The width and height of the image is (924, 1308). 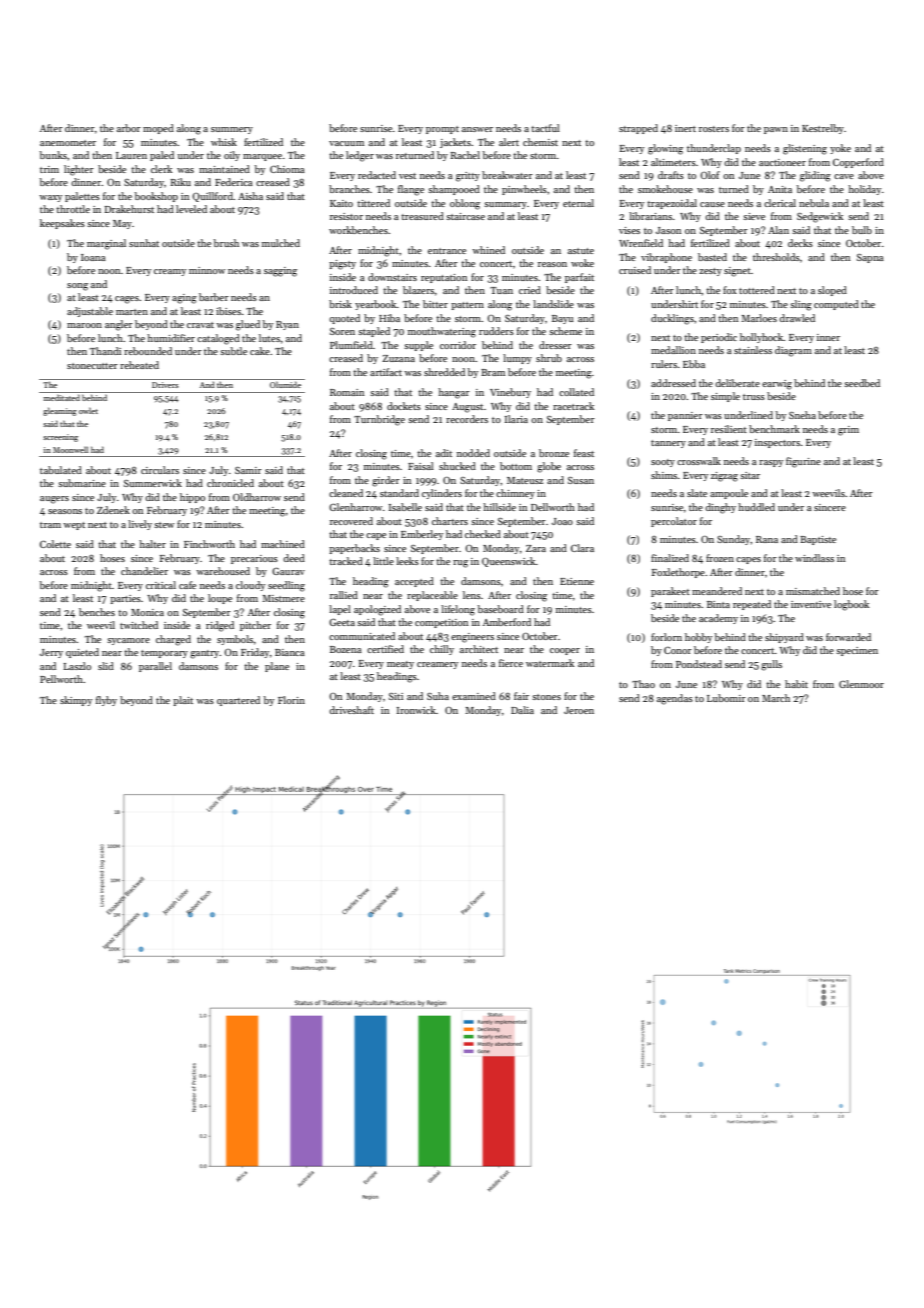 I want to click on brisk, so click(x=340, y=304).
